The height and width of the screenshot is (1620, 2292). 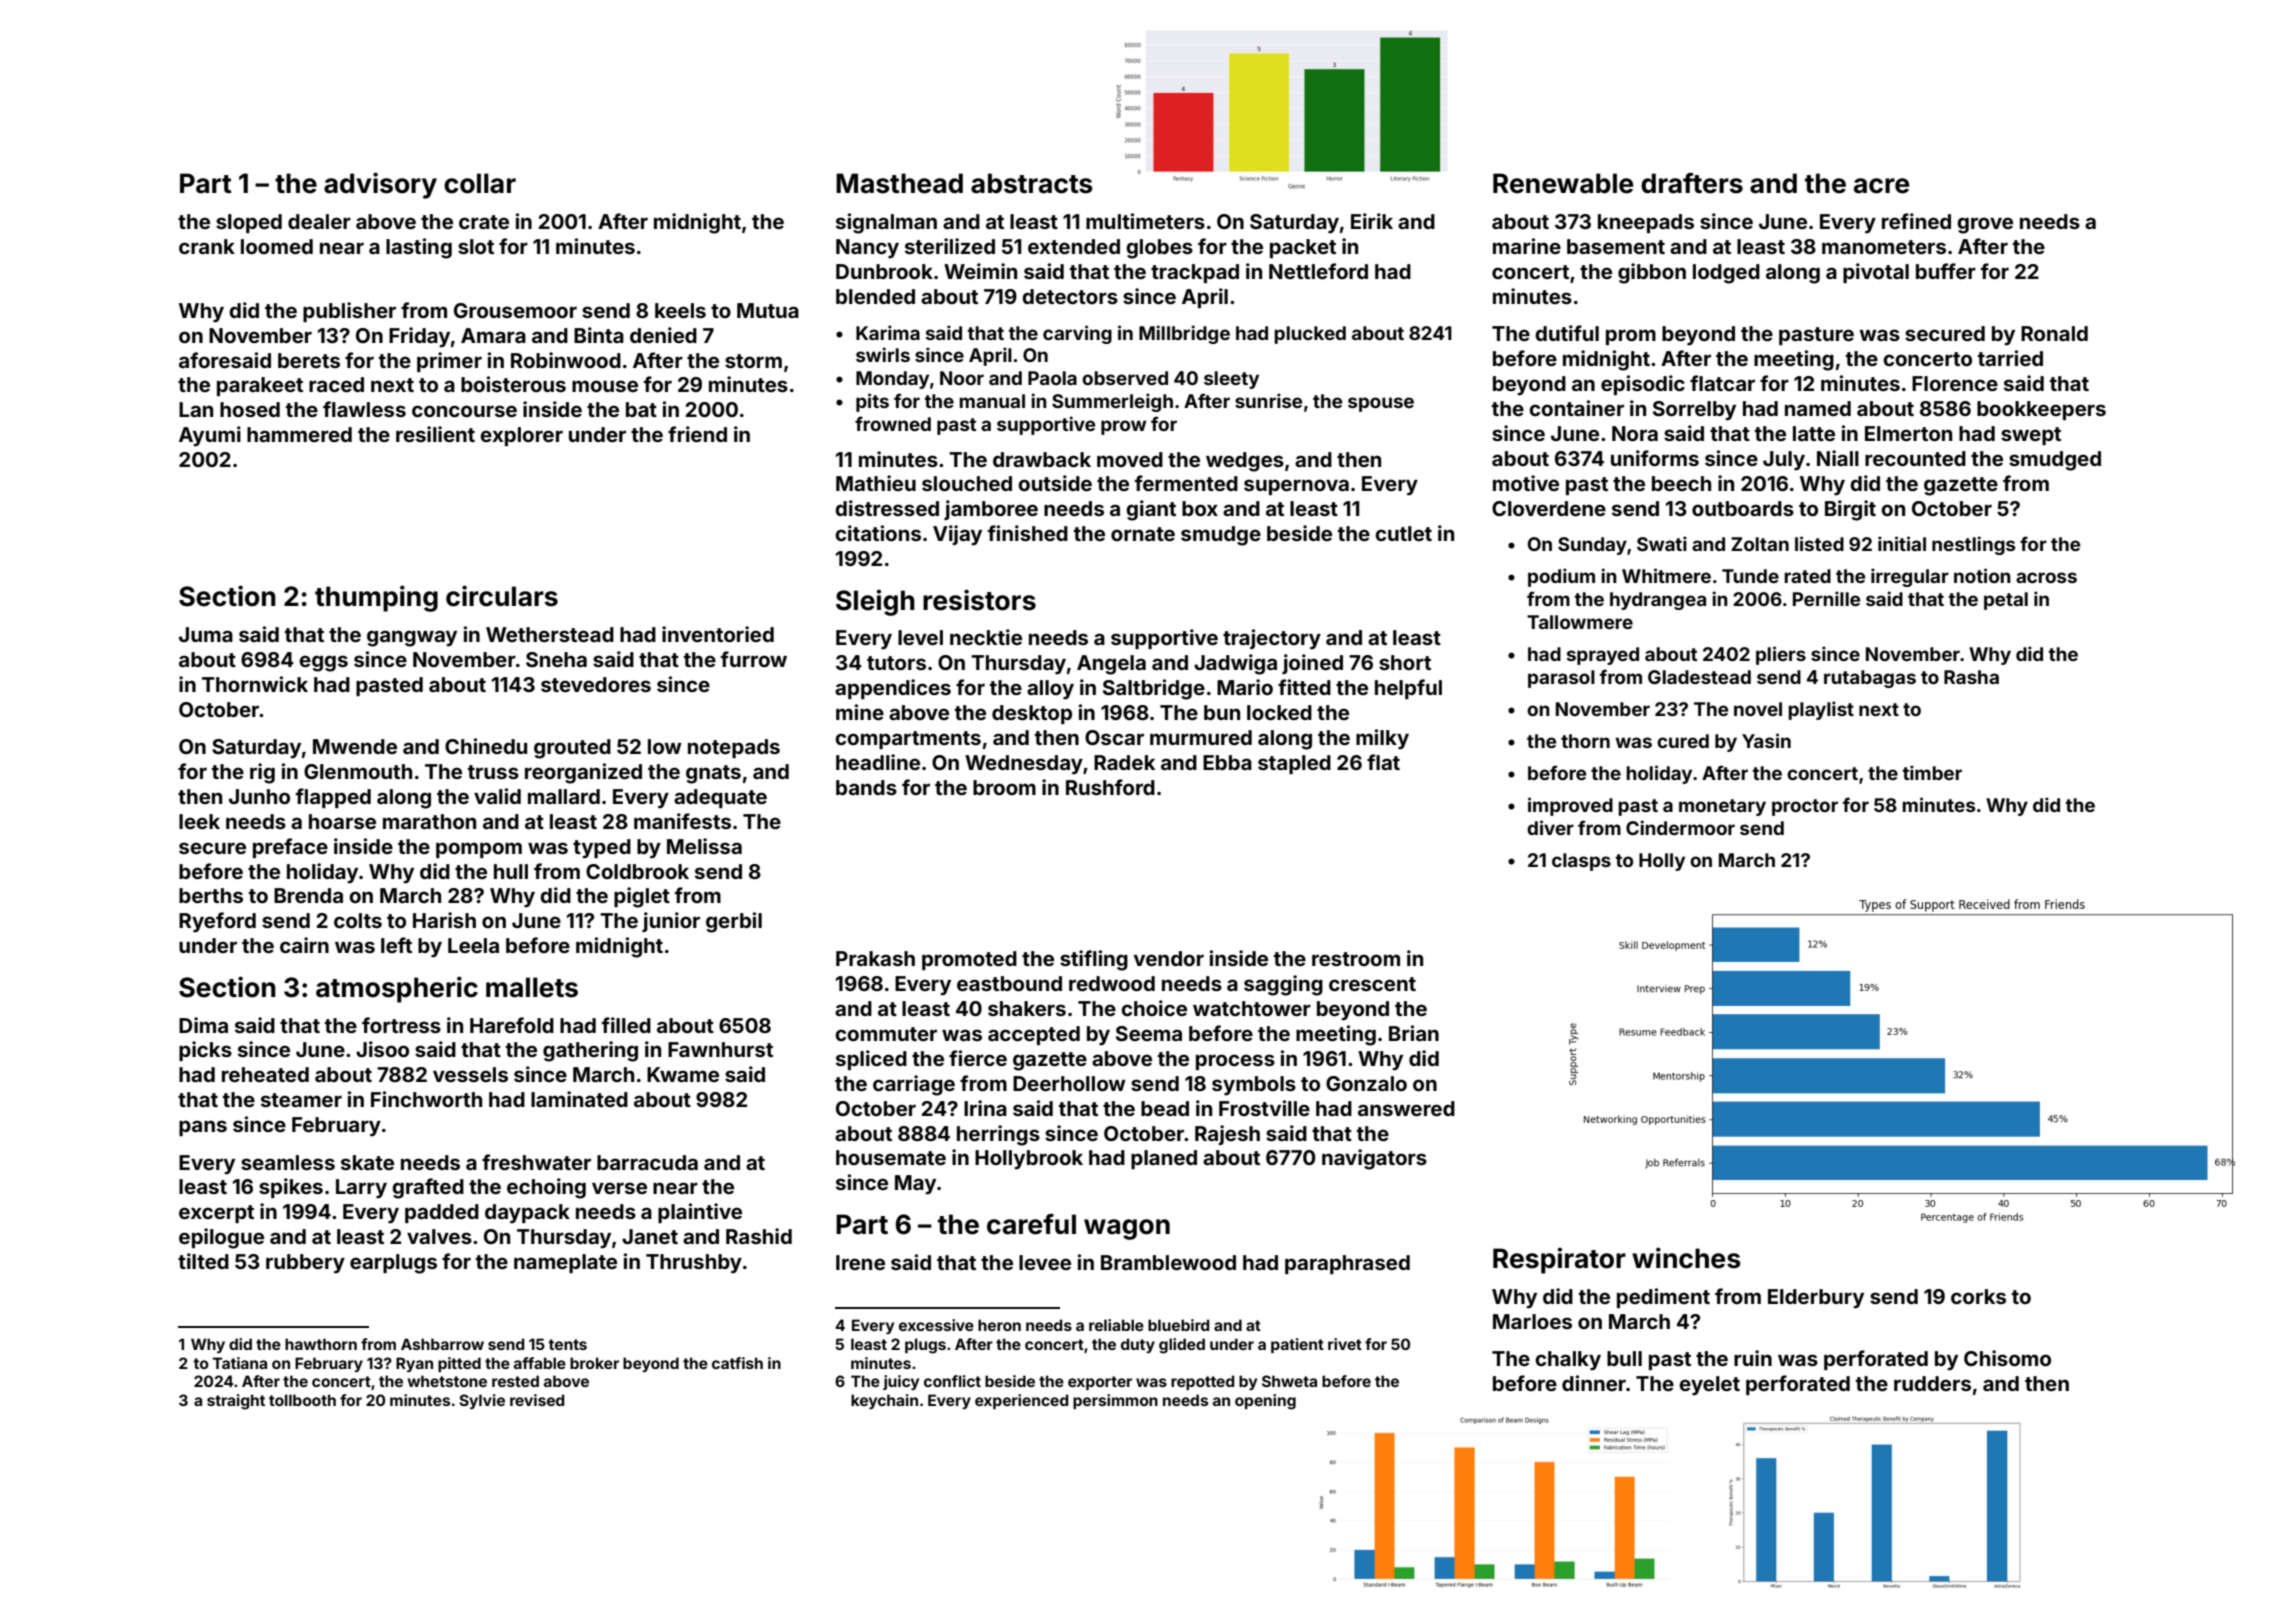 I want to click on revised, so click(x=537, y=1400).
